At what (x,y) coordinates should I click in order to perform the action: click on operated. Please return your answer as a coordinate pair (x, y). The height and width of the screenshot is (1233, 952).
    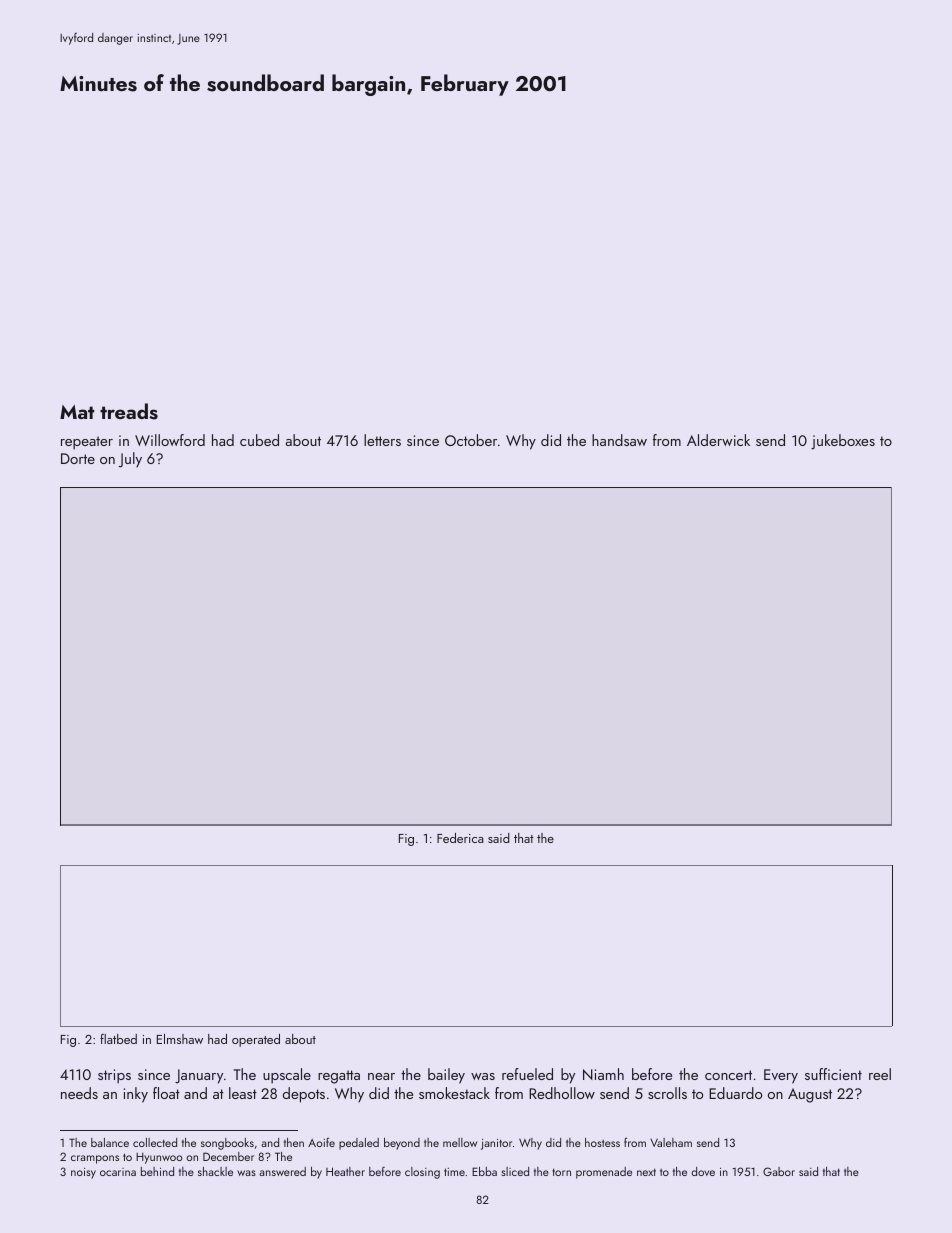
    Looking at the image, I should click on (256, 1040).
